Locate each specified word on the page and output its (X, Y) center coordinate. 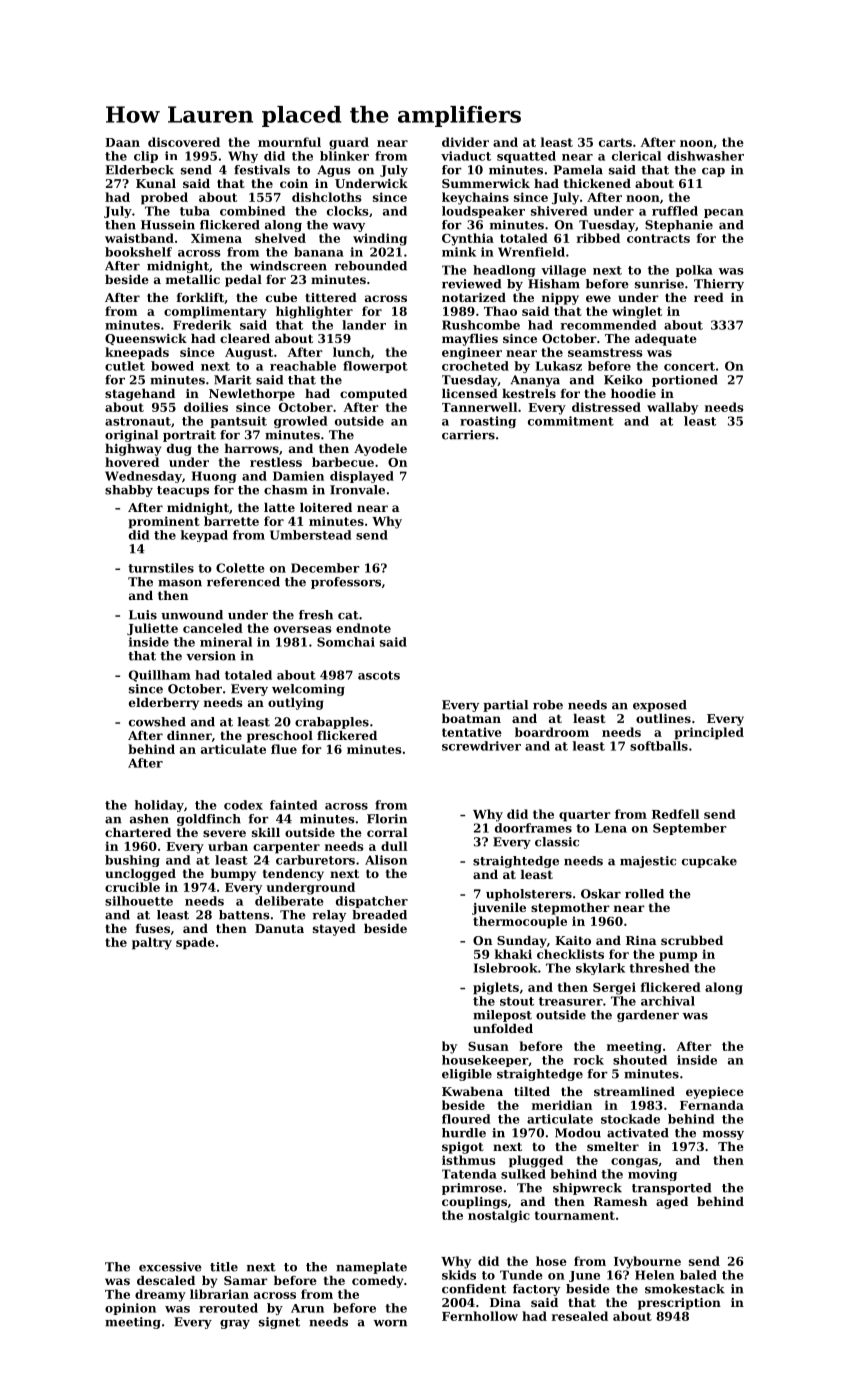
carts (615, 142)
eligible (467, 1075)
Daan (122, 142)
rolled (644, 894)
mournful (289, 142)
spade (195, 943)
